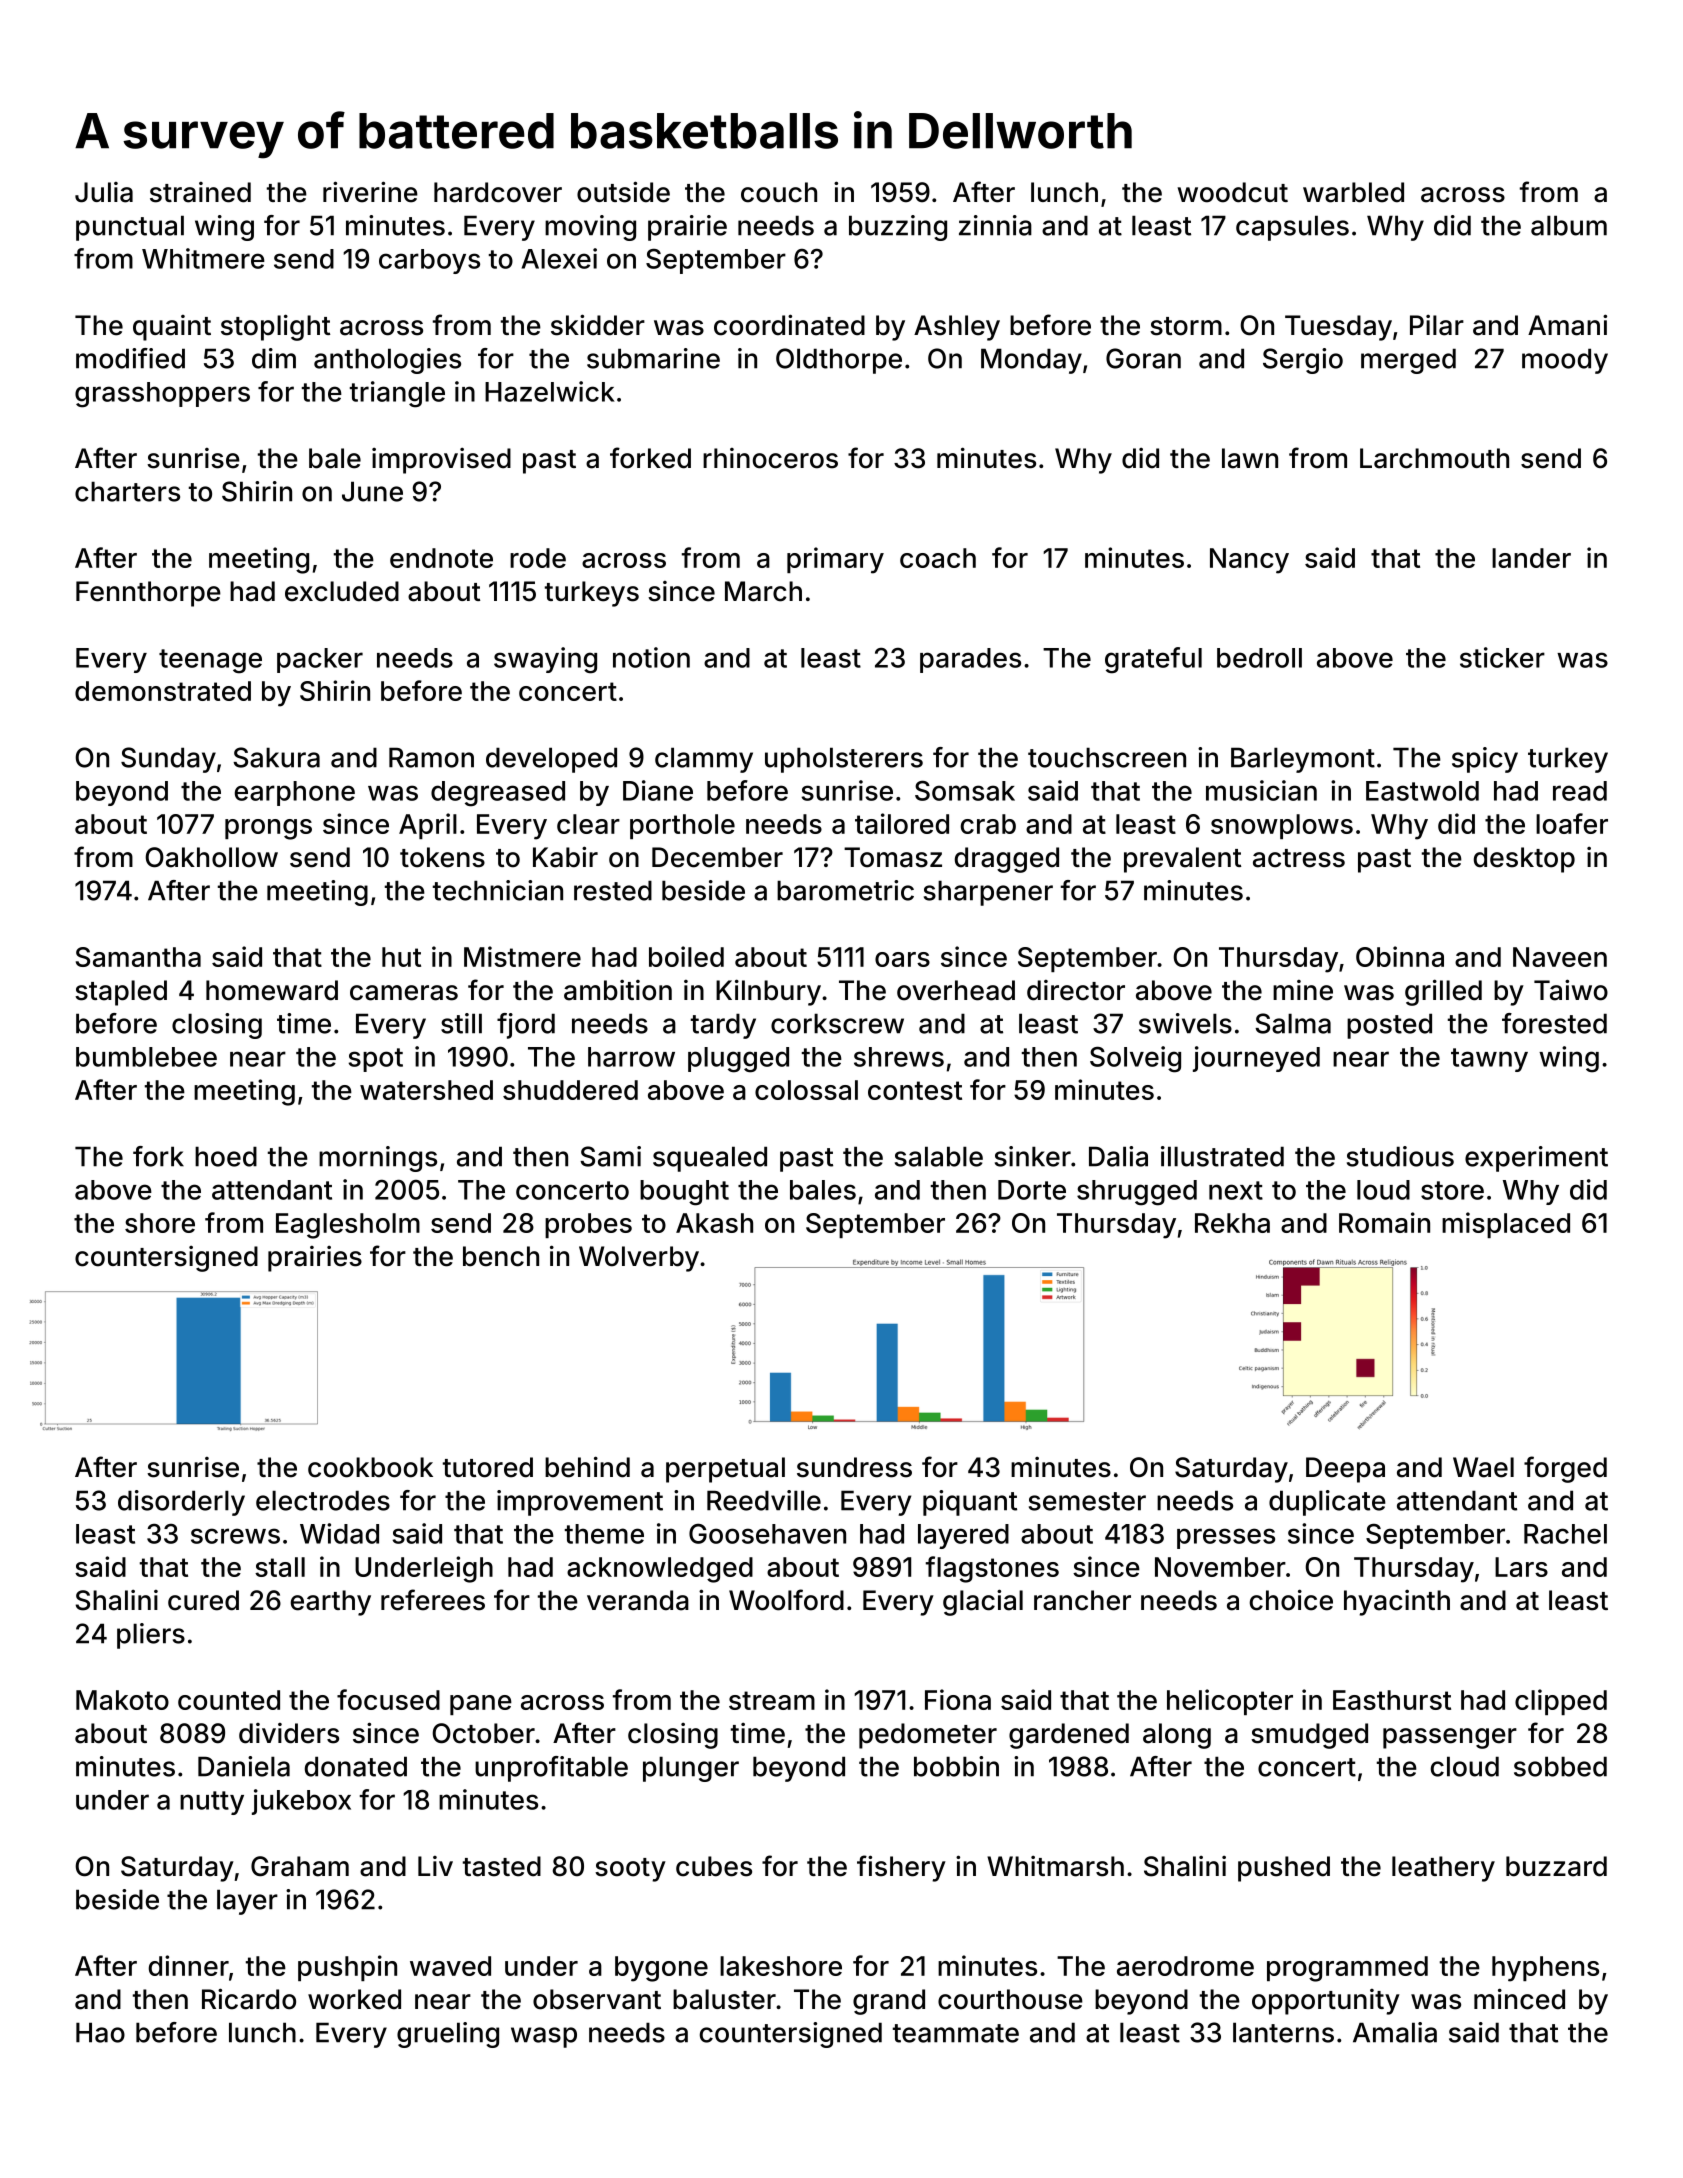 This document has width=1683, height=2178. What do you see at coordinates (970, 660) in the document?
I see `parades` at bounding box center [970, 660].
